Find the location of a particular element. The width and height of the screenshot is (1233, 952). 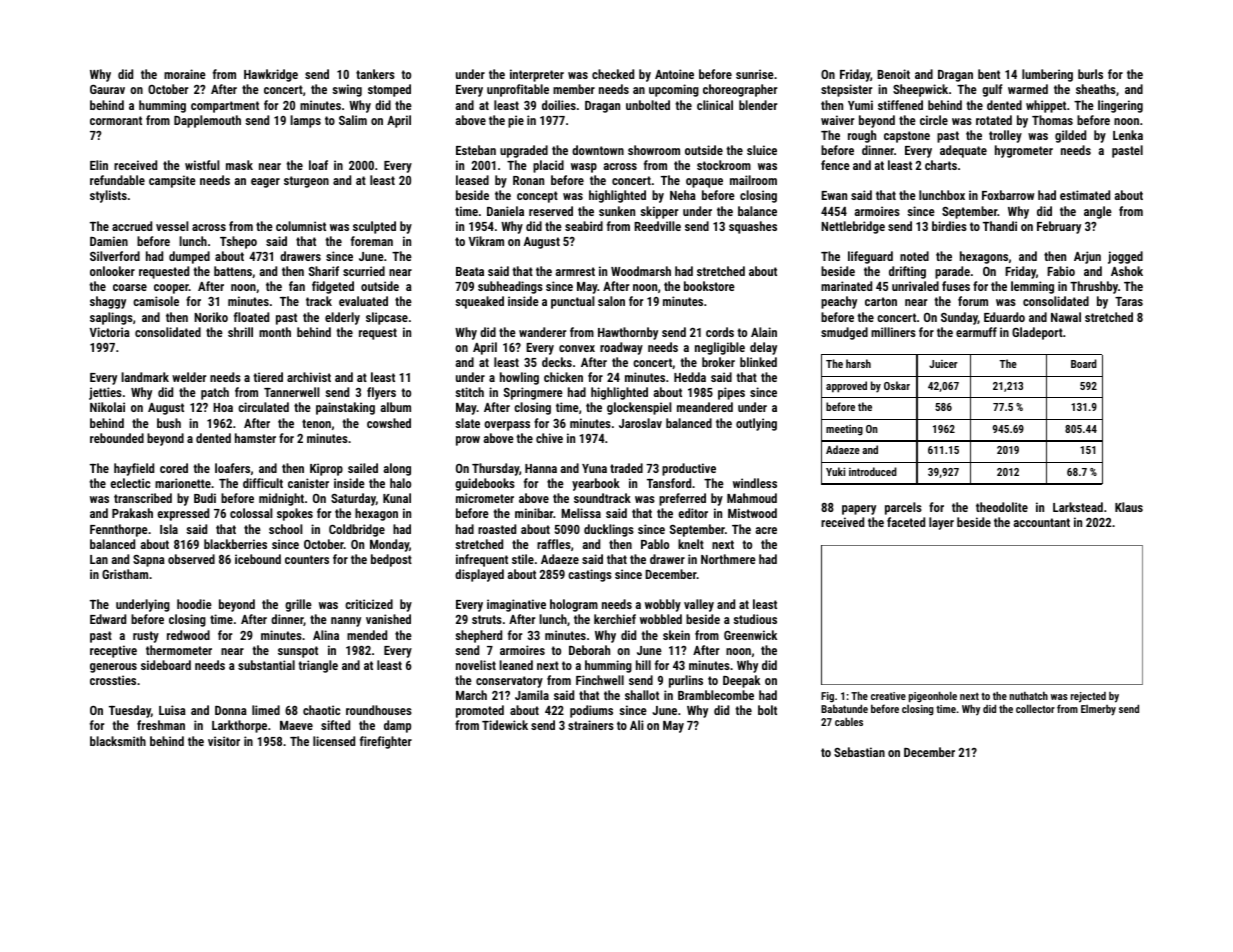

shrill is located at coordinates (240, 332).
